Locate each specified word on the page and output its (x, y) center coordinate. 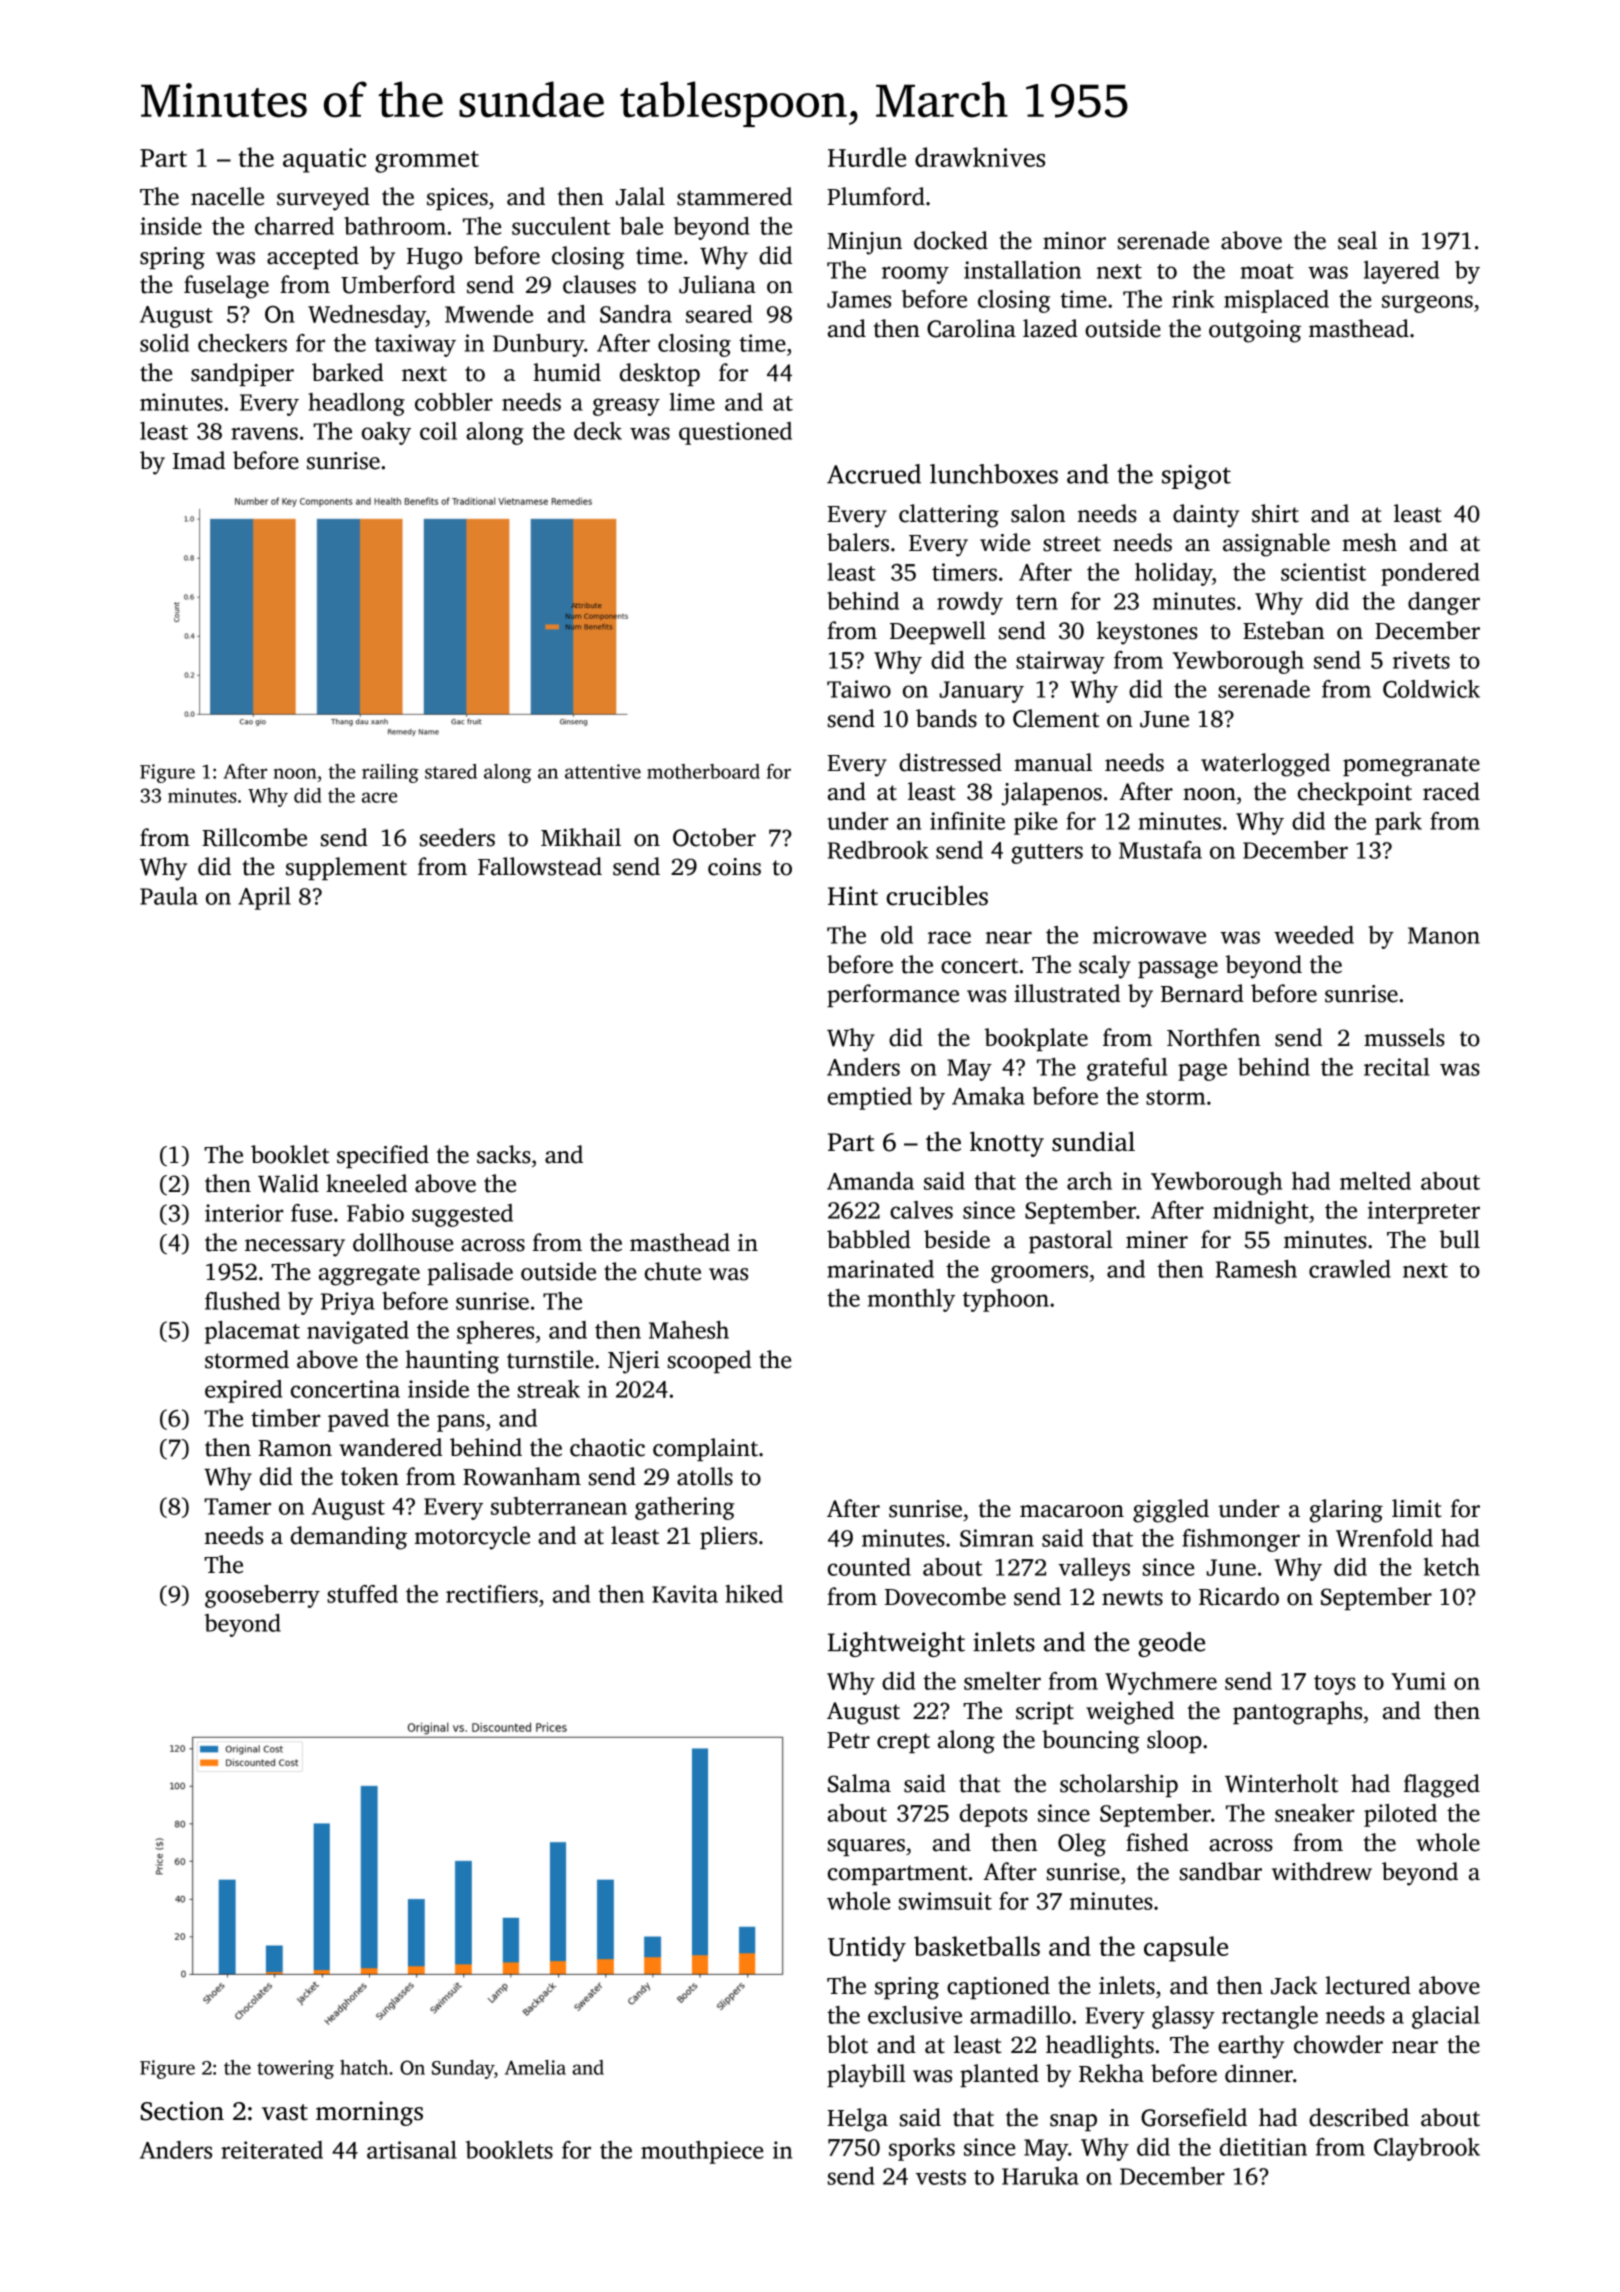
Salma (859, 1783)
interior (244, 1213)
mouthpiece (702, 2152)
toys (1335, 1685)
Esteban (1283, 630)
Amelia (535, 2067)
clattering (949, 516)
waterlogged (1265, 765)
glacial (1446, 2017)
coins (734, 867)
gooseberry (262, 1596)
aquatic (324, 160)
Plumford (876, 196)
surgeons (1427, 304)
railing (390, 773)
